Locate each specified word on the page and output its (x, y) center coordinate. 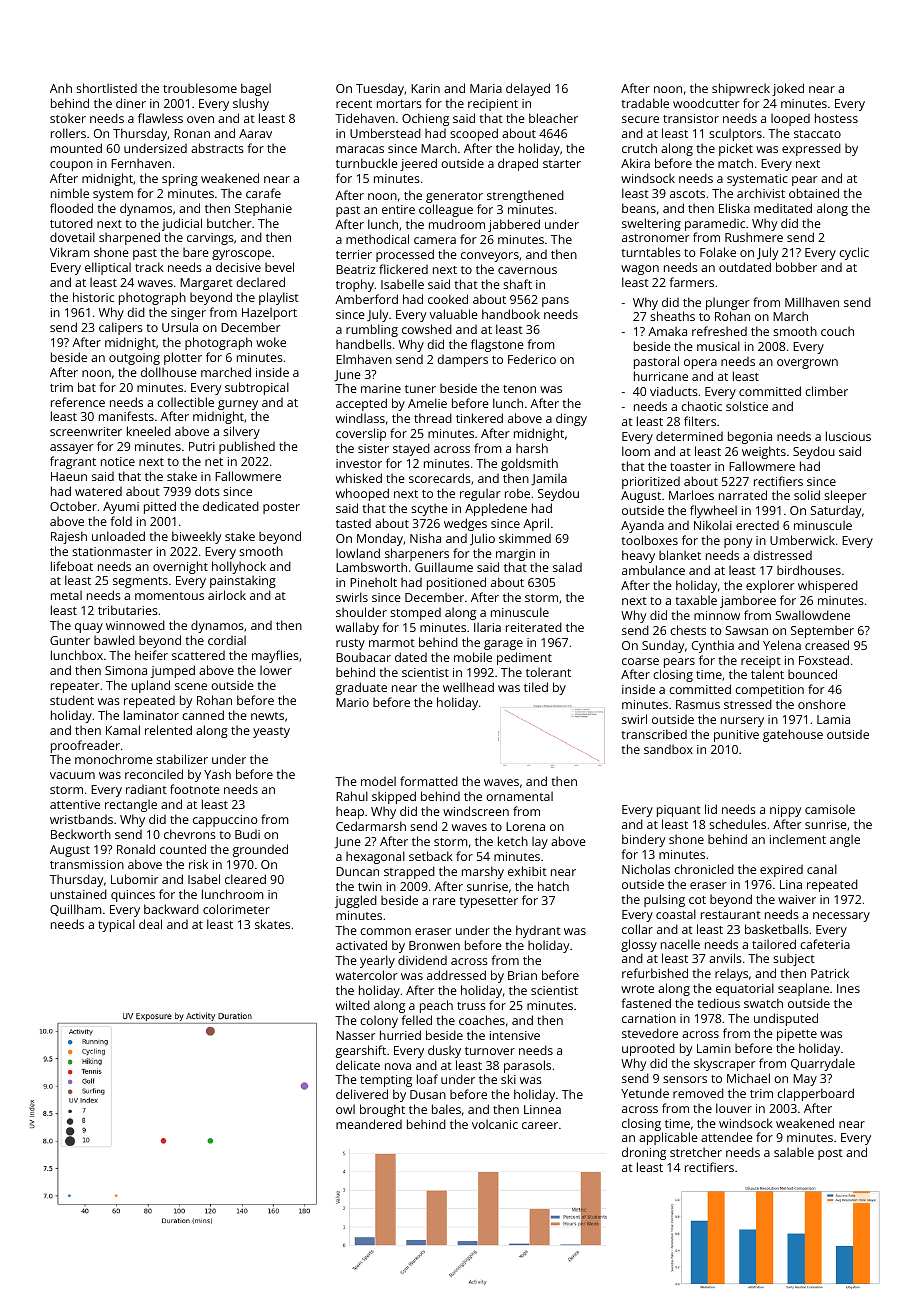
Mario (352, 702)
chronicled (704, 869)
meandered (369, 1124)
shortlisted (106, 88)
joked (788, 89)
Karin (425, 88)
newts (267, 716)
